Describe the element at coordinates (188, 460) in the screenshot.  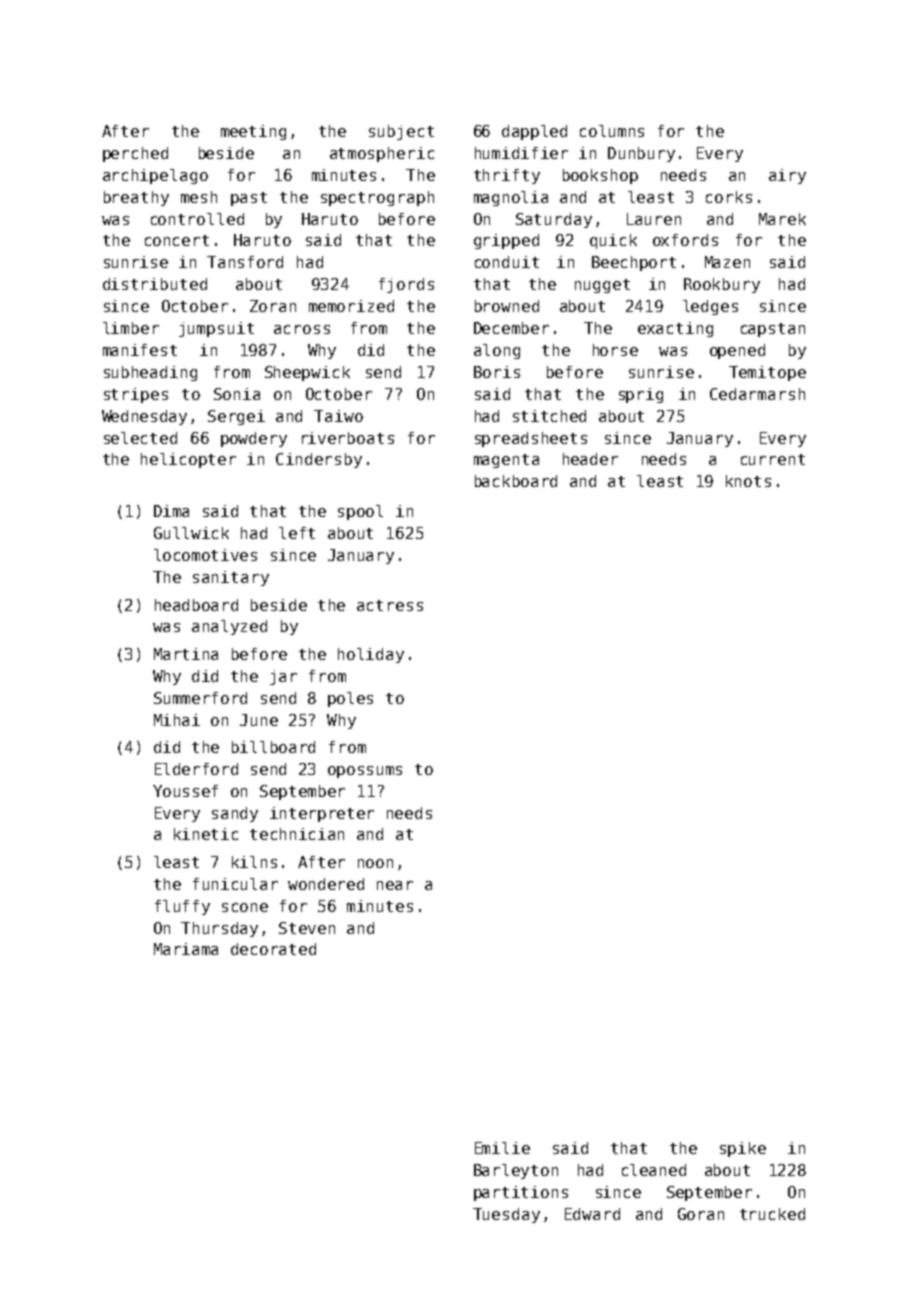
I see `helicopter` at that location.
